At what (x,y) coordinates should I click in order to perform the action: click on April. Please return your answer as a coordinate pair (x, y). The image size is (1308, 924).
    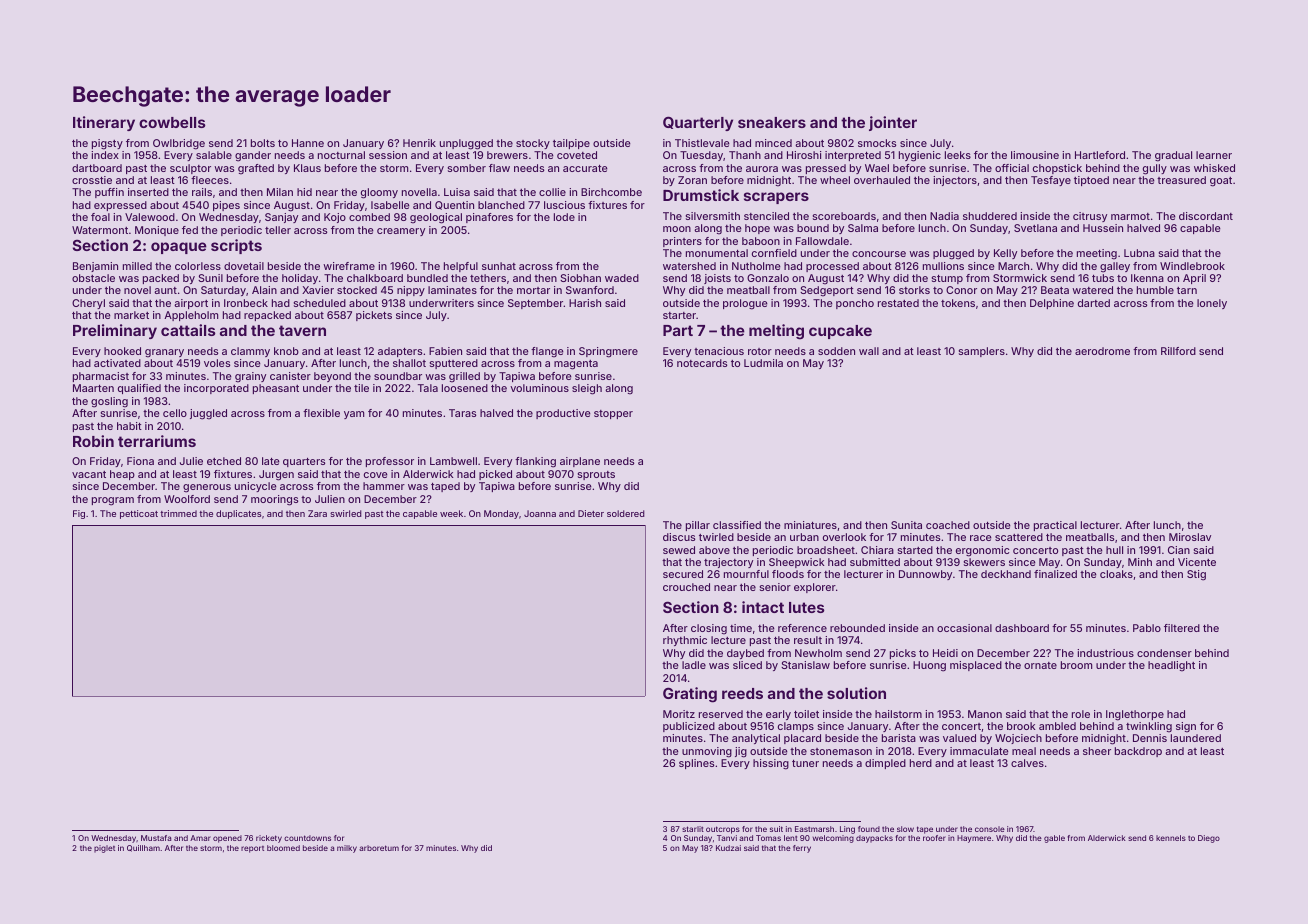
    Looking at the image, I should click on (1194, 279).
